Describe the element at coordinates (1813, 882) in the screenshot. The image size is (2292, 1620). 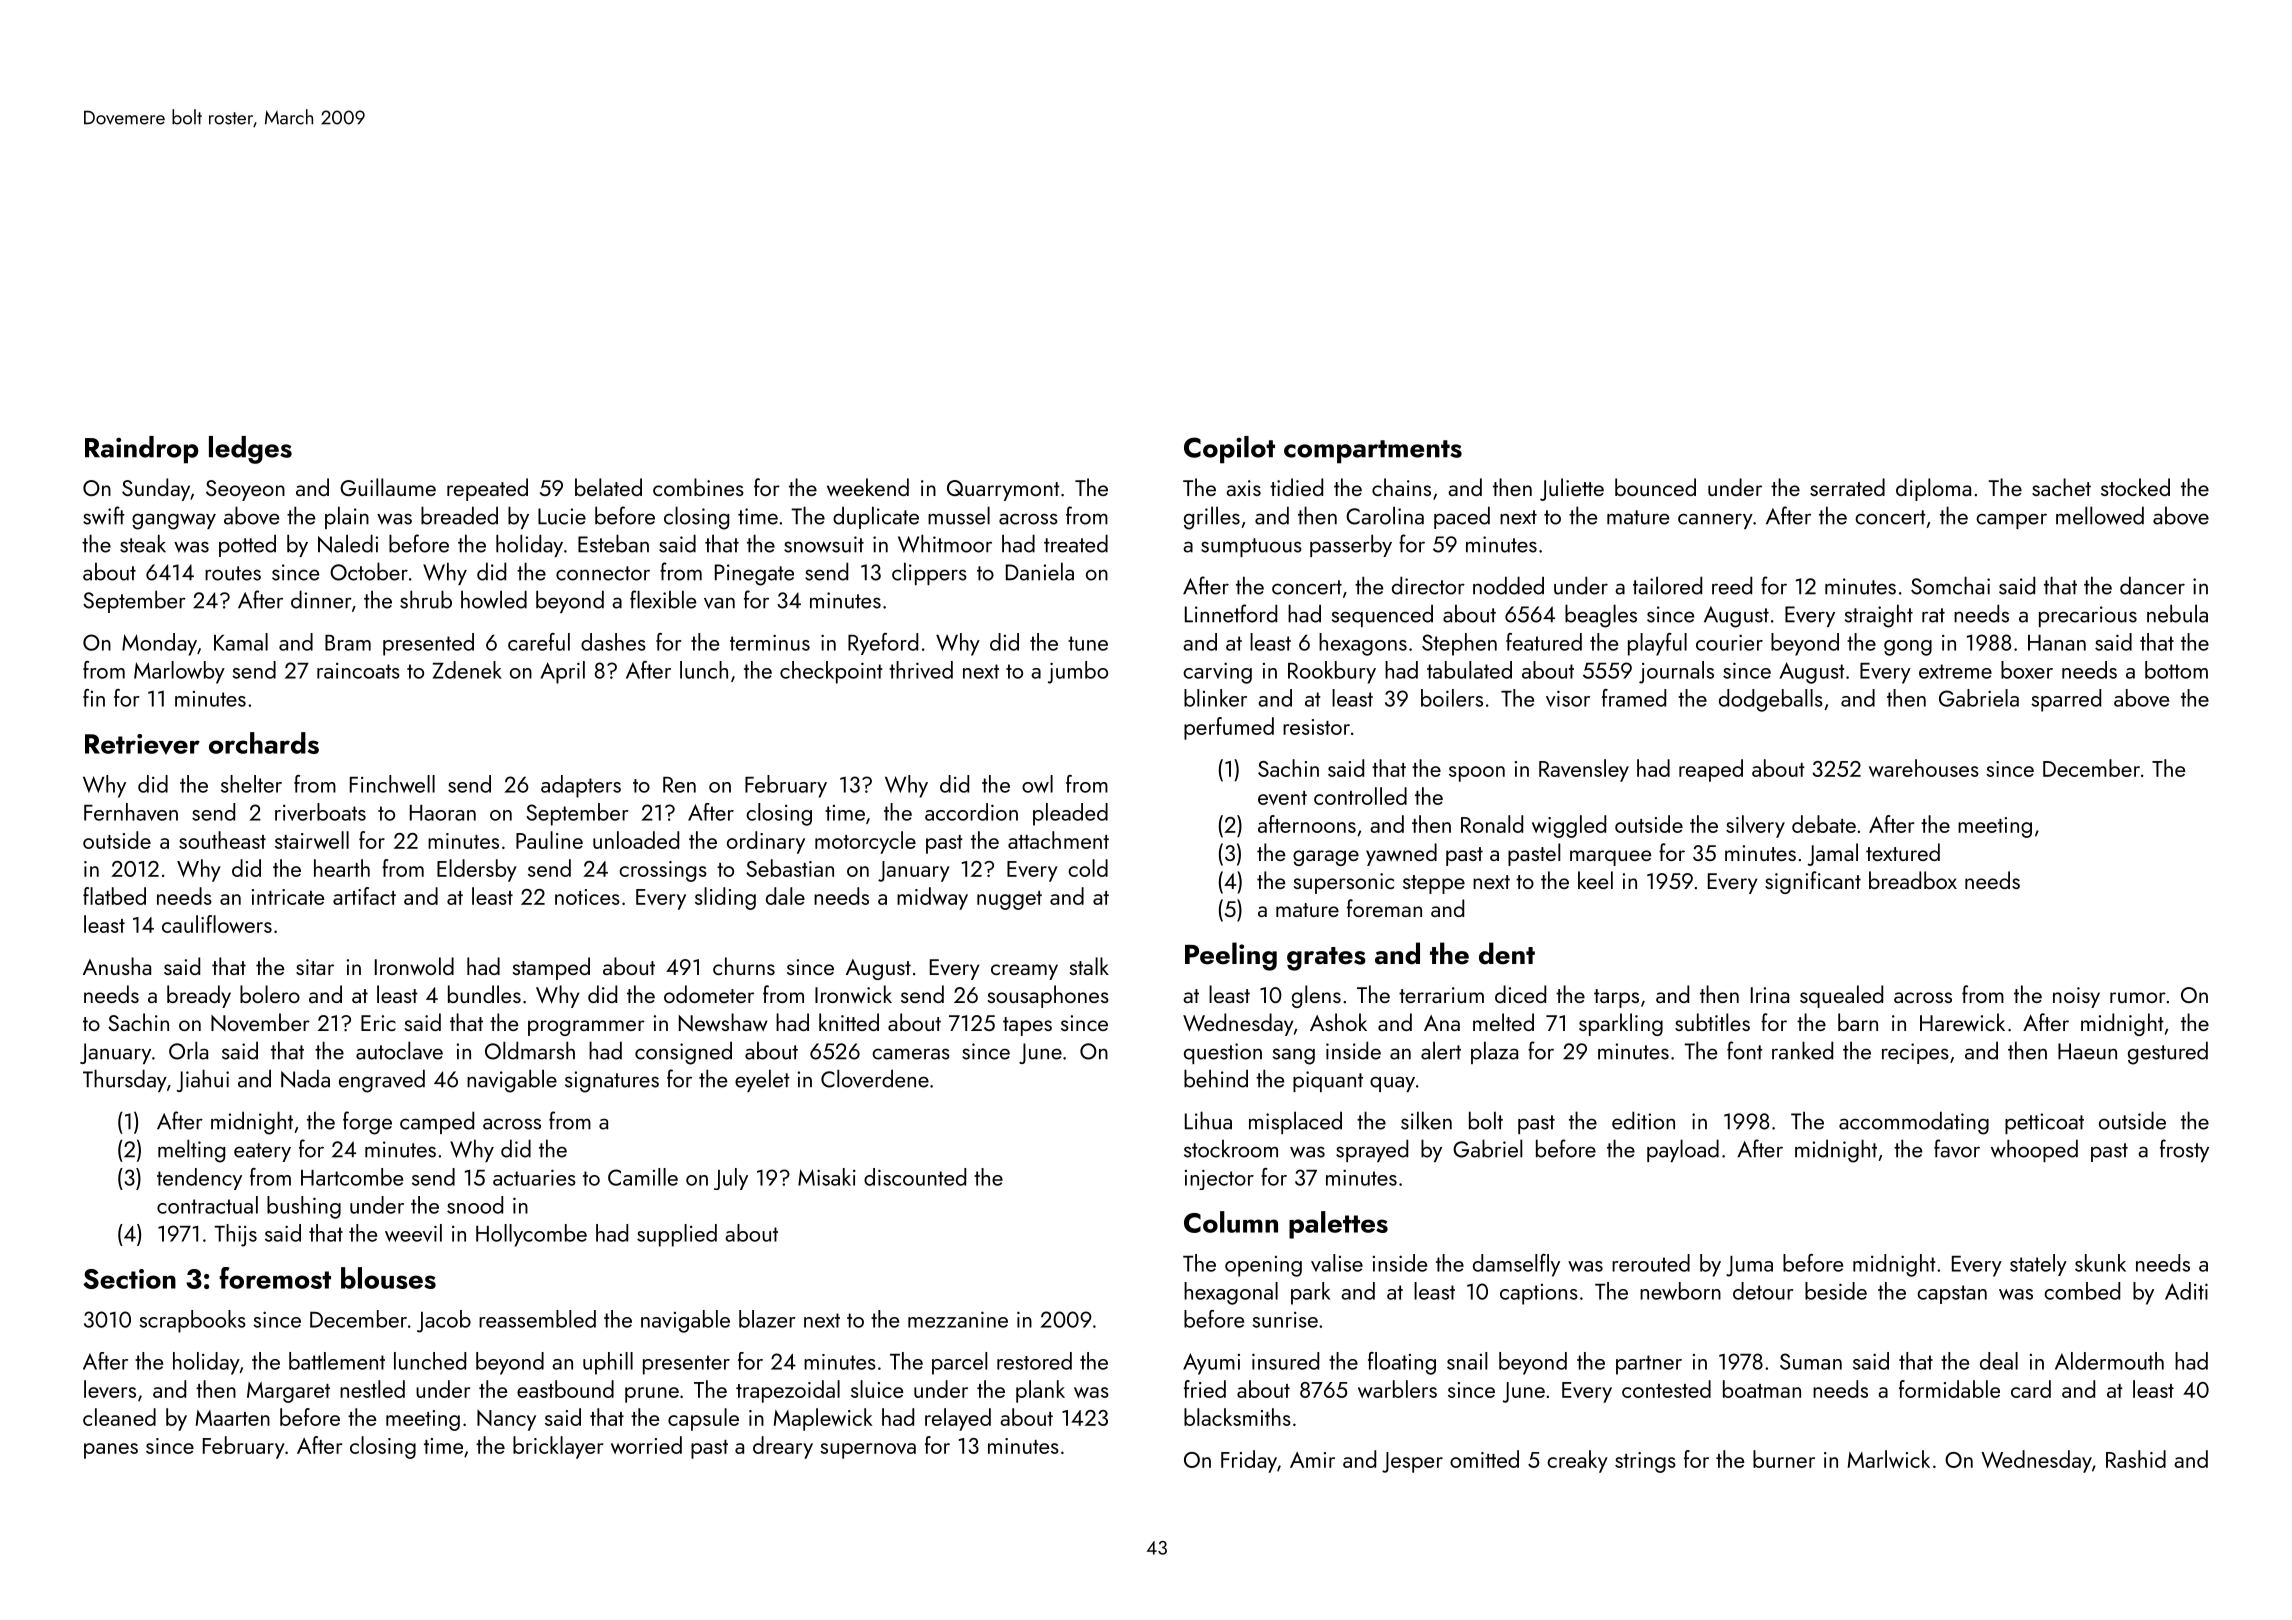
I see `significant` at that location.
